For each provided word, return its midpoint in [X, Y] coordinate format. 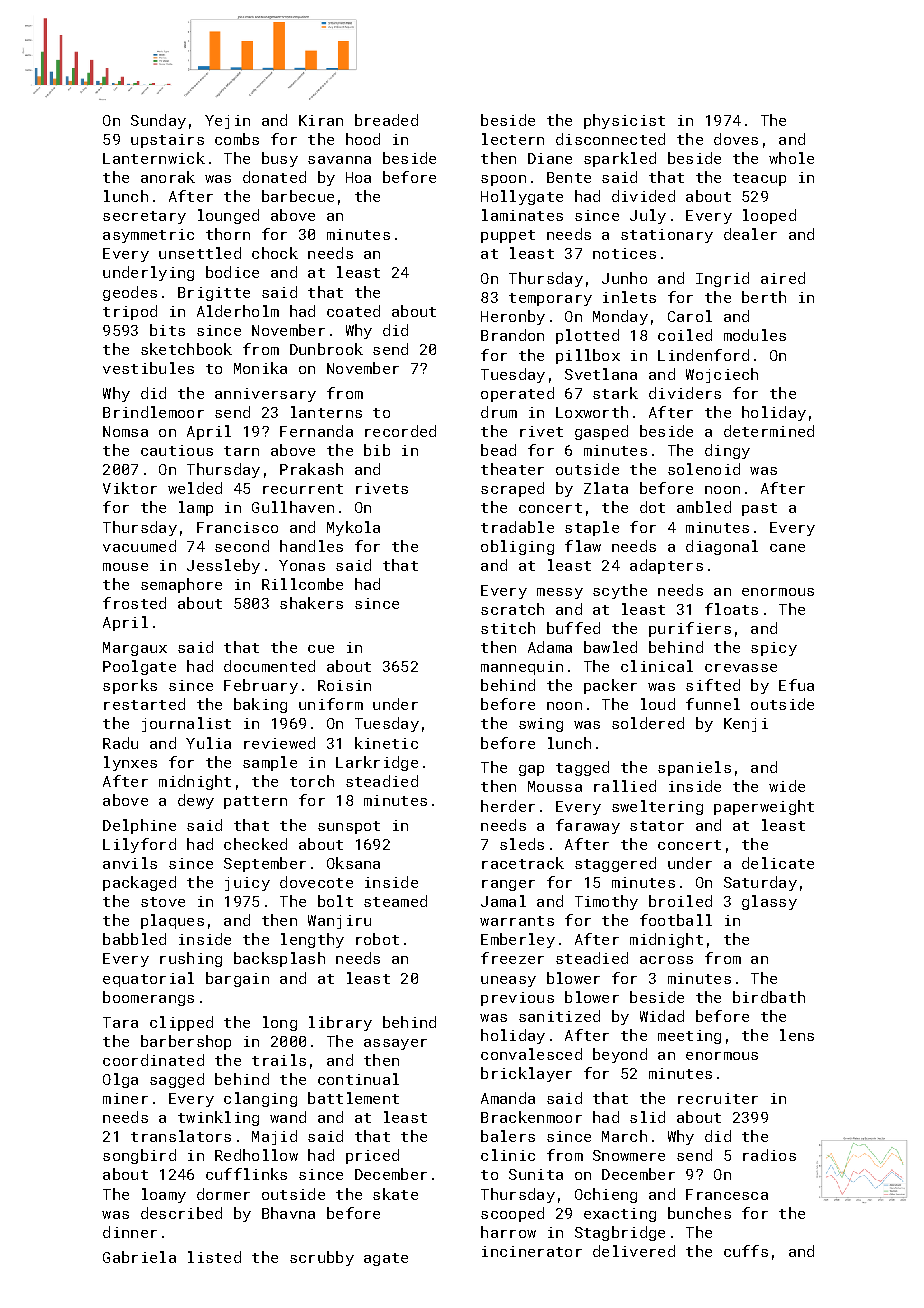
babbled [134, 939]
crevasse [741, 668]
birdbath [769, 997]
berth [764, 297]
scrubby [322, 1258]
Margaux [135, 649]
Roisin [344, 685]
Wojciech [722, 375]
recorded [400, 431]
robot [377, 939]
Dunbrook [326, 349]
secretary [144, 217]
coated [353, 311]
